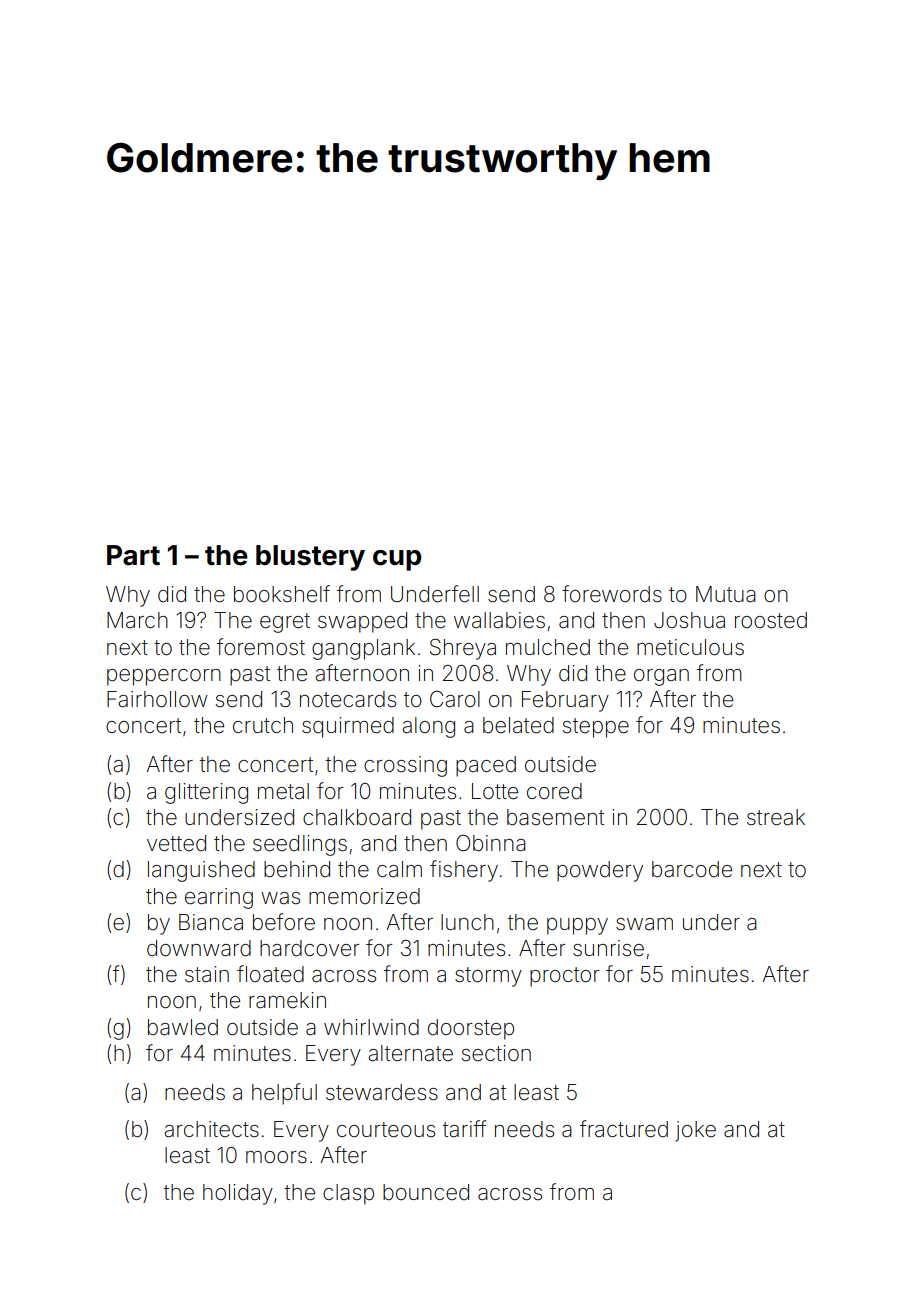 This page has height=1311, width=924. I want to click on architects, so click(211, 1129).
